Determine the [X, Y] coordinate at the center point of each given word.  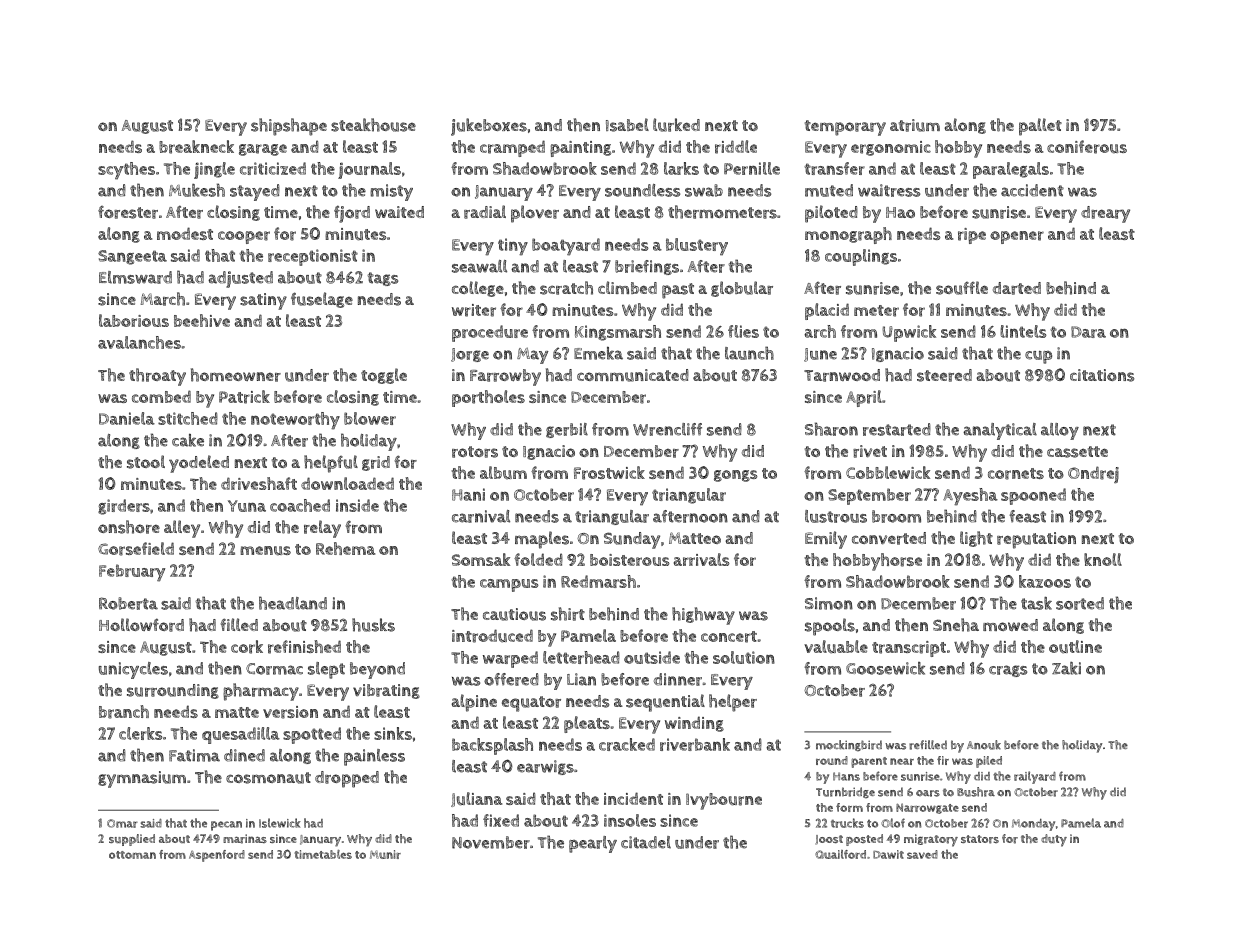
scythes [126, 171]
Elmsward [135, 277]
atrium [915, 125]
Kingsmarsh [618, 333]
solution [744, 657]
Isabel [627, 125]
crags [1008, 671]
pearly [593, 844]
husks [373, 625]
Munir [385, 854]
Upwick [909, 333]
